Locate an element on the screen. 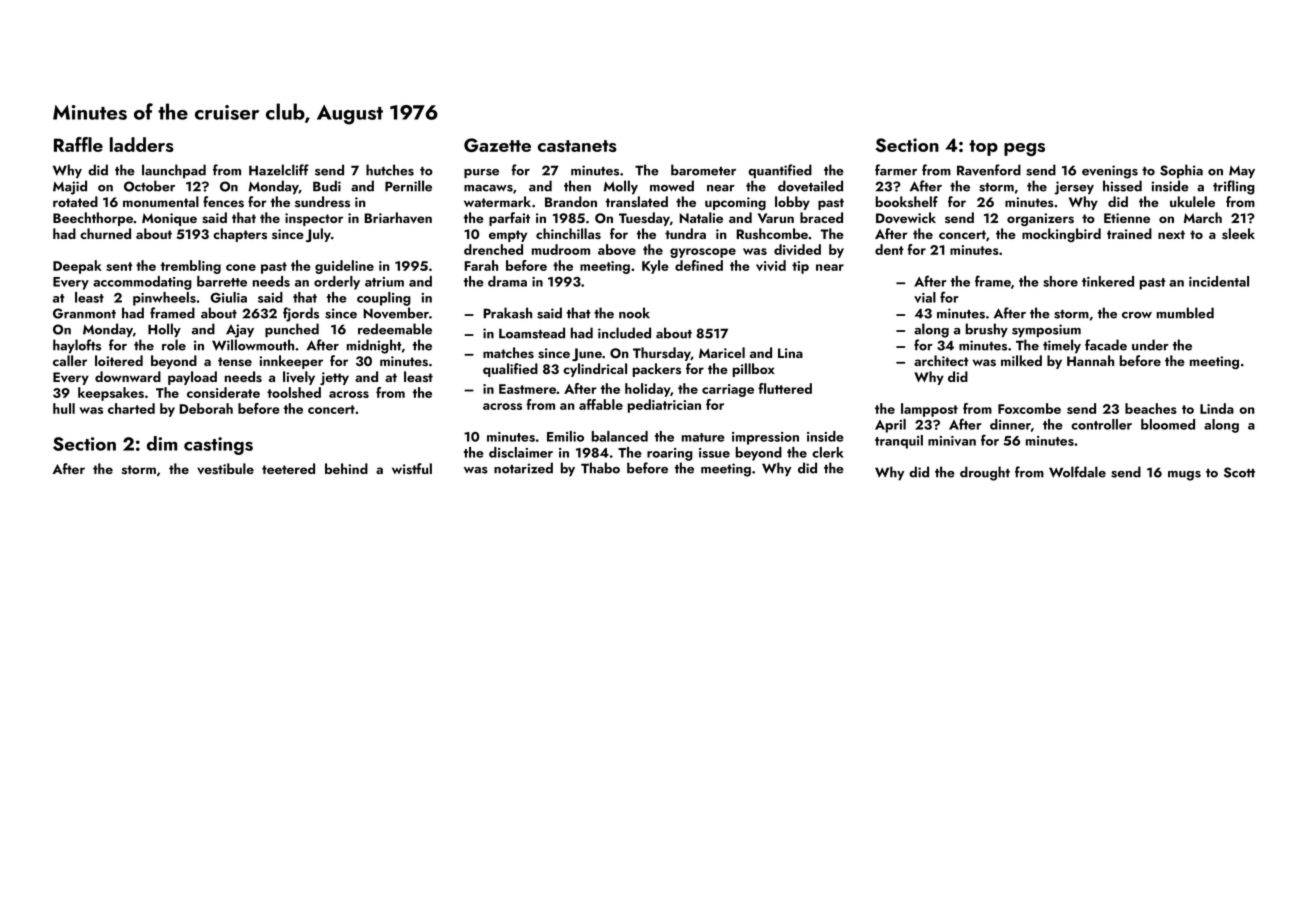 Image resolution: width=1308 pixels, height=924 pixels. pegs is located at coordinates (1024, 149).
